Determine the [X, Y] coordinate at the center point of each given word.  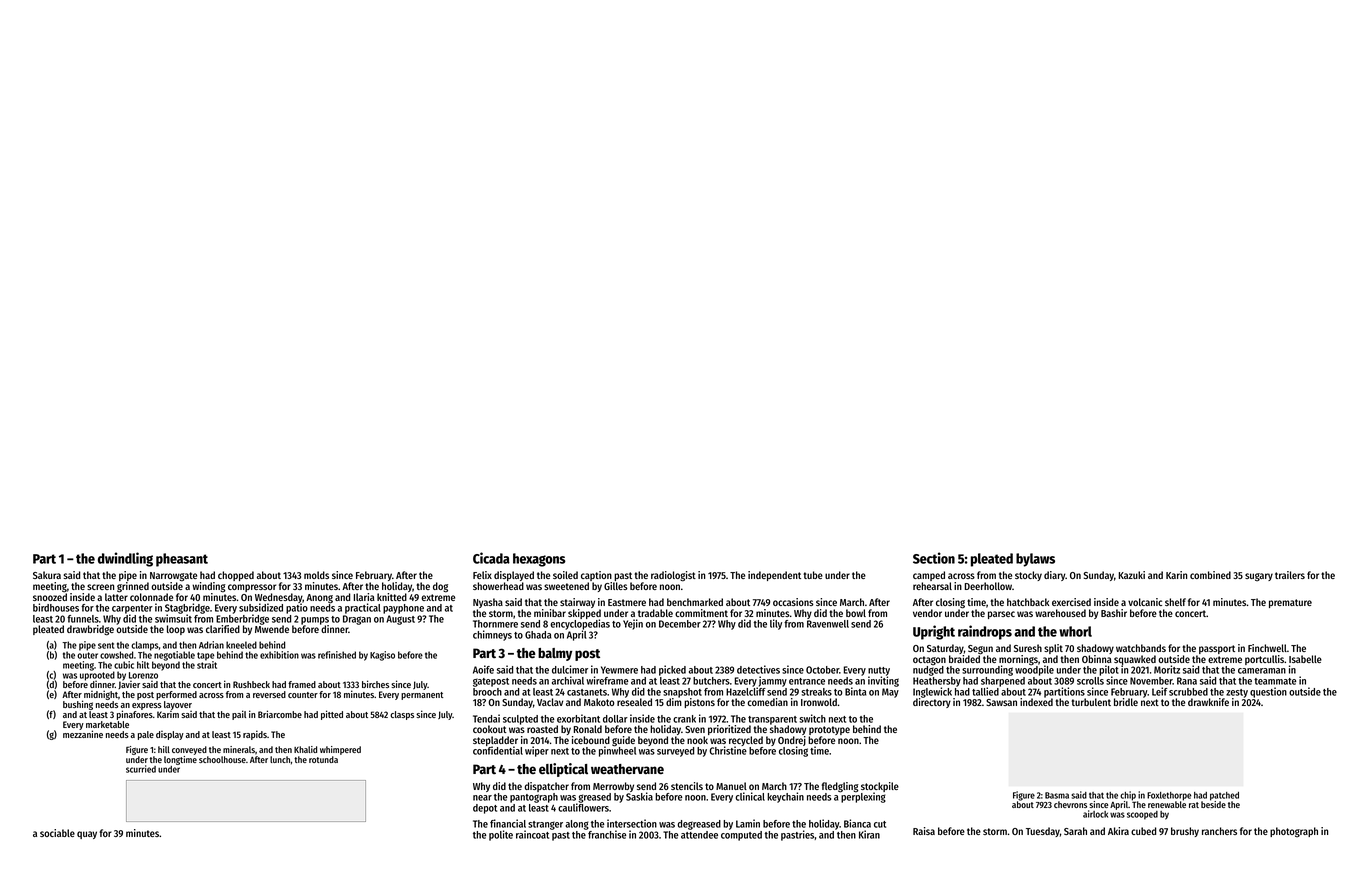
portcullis [1264, 660]
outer [87, 655]
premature [1290, 603]
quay [87, 835]
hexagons [539, 560]
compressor [252, 588]
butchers [711, 681]
